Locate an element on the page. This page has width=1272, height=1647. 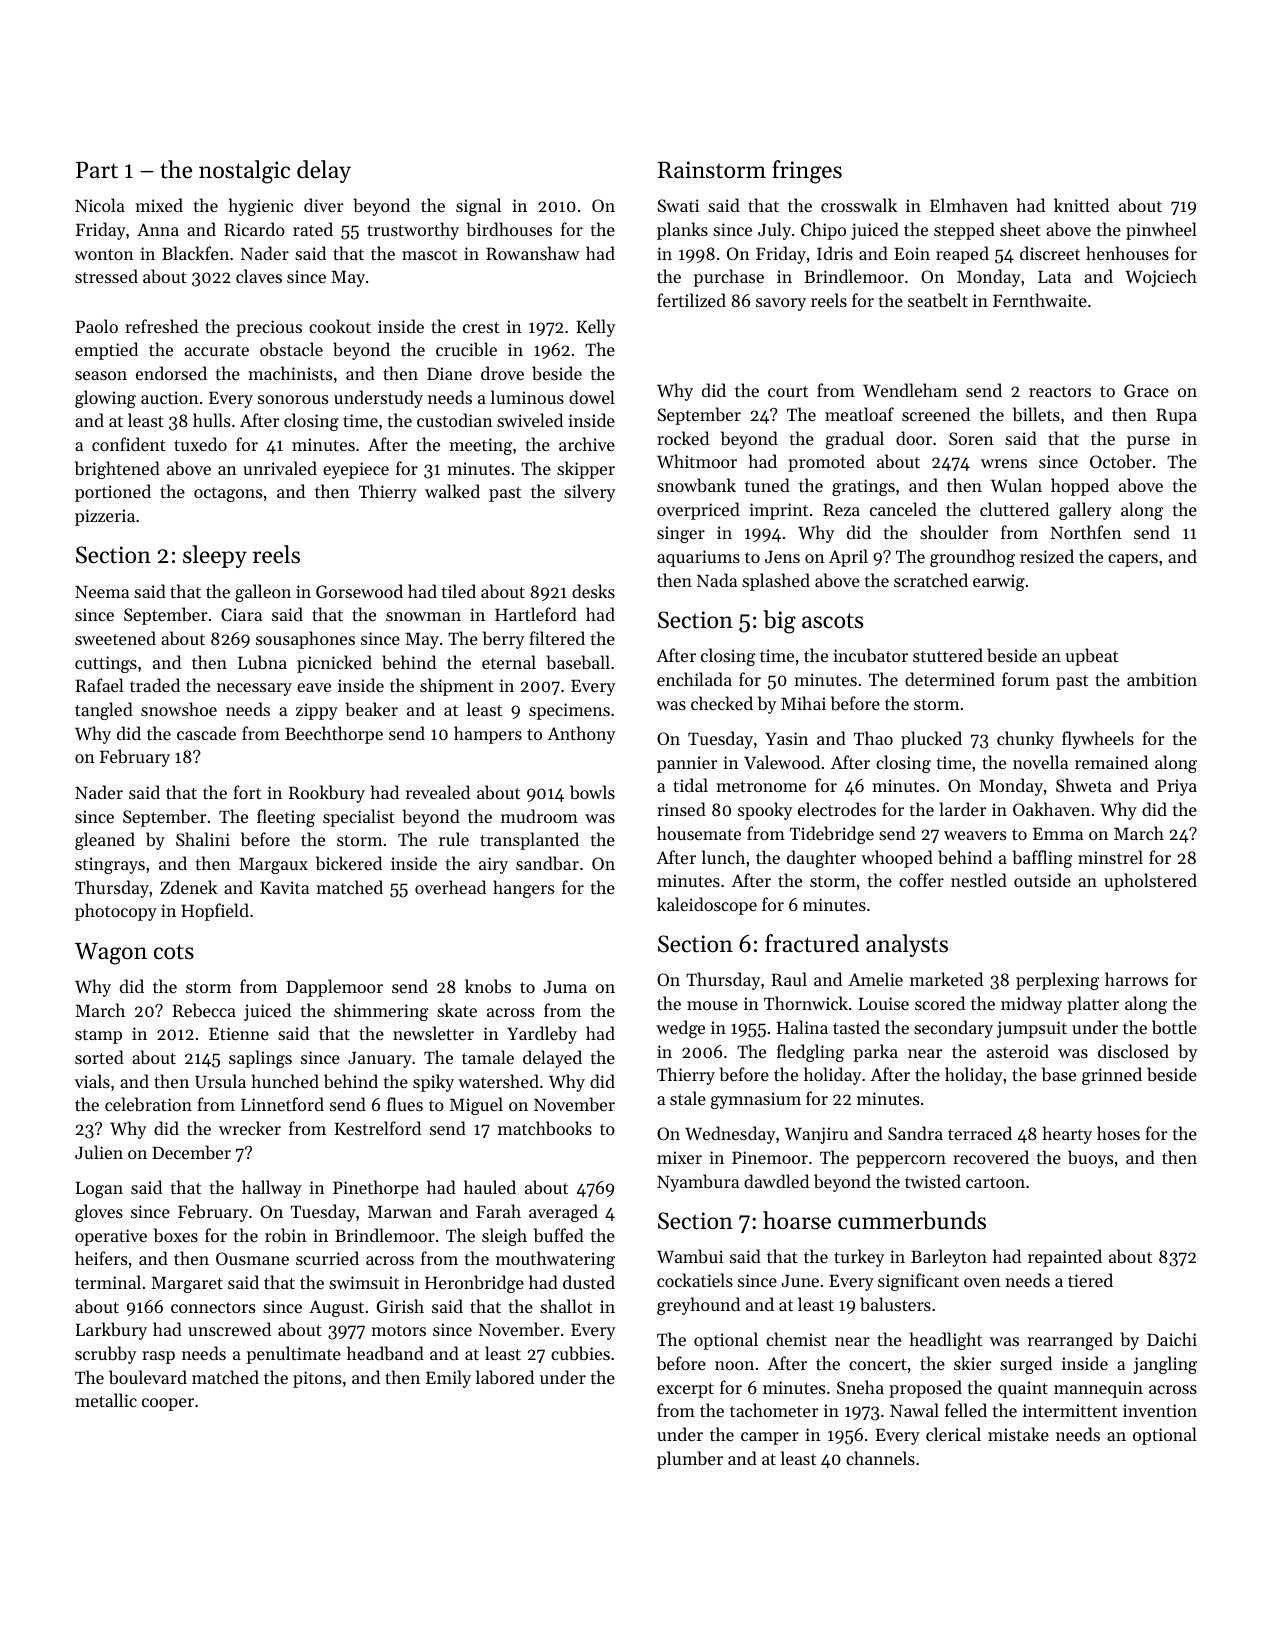
Nada is located at coordinates (717, 580).
